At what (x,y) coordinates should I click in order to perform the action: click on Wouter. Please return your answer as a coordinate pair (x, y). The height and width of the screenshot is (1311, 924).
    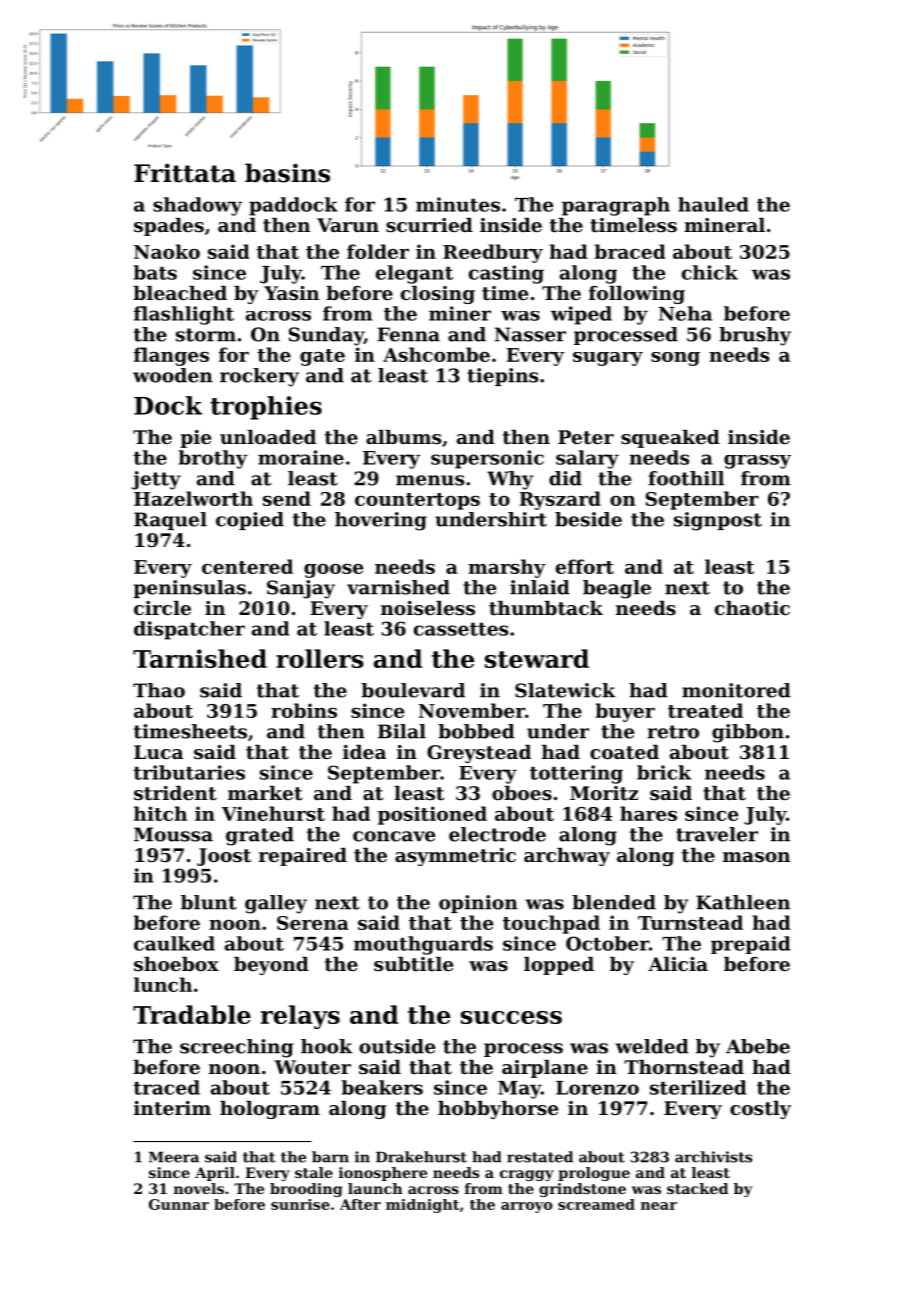
    Looking at the image, I should click on (312, 1067).
